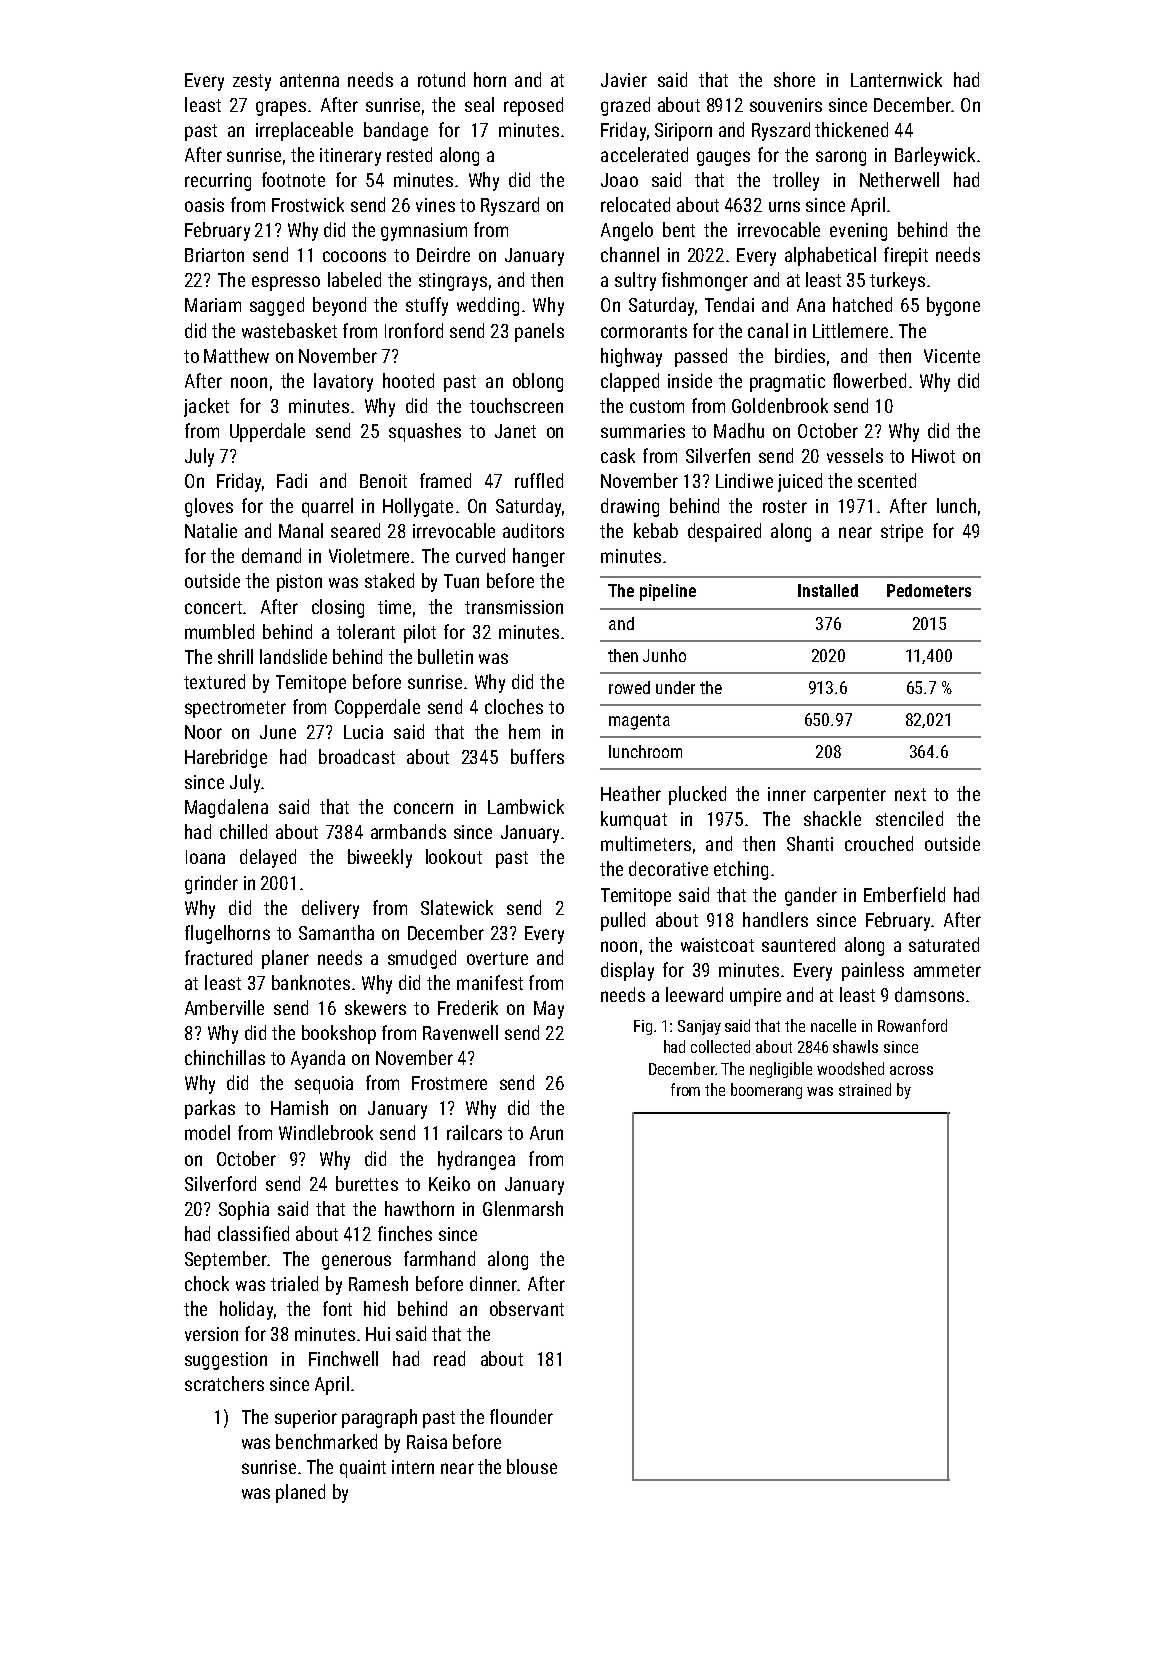 Image resolution: width=1165 pixels, height=1654 pixels. I want to click on boomerang, so click(766, 1091).
